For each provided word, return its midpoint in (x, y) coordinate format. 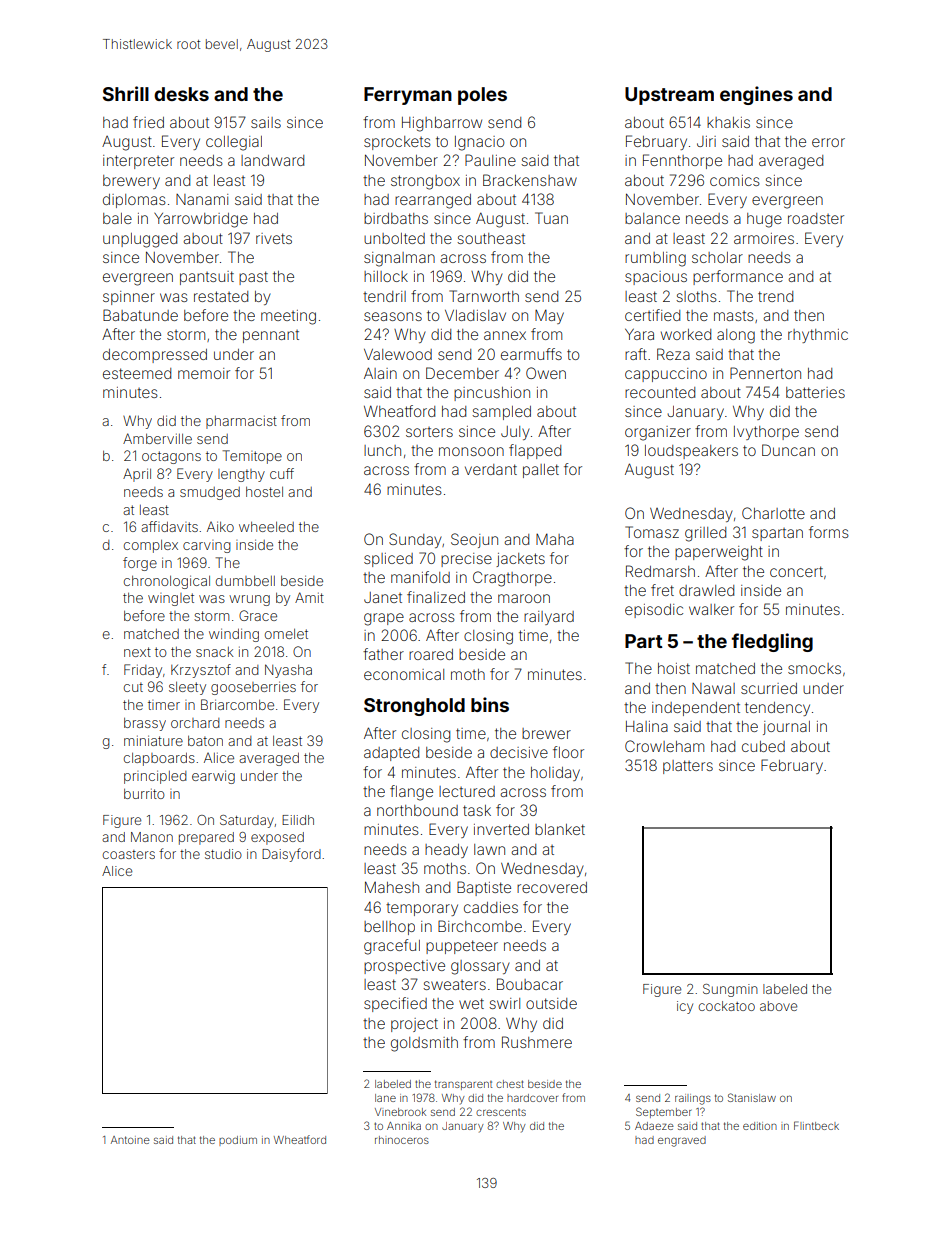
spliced (388, 560)
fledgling (772, 642)
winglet (171, 599)
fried (148, 122)
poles (482, 96)
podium (238, 1141)
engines (756, 95)
